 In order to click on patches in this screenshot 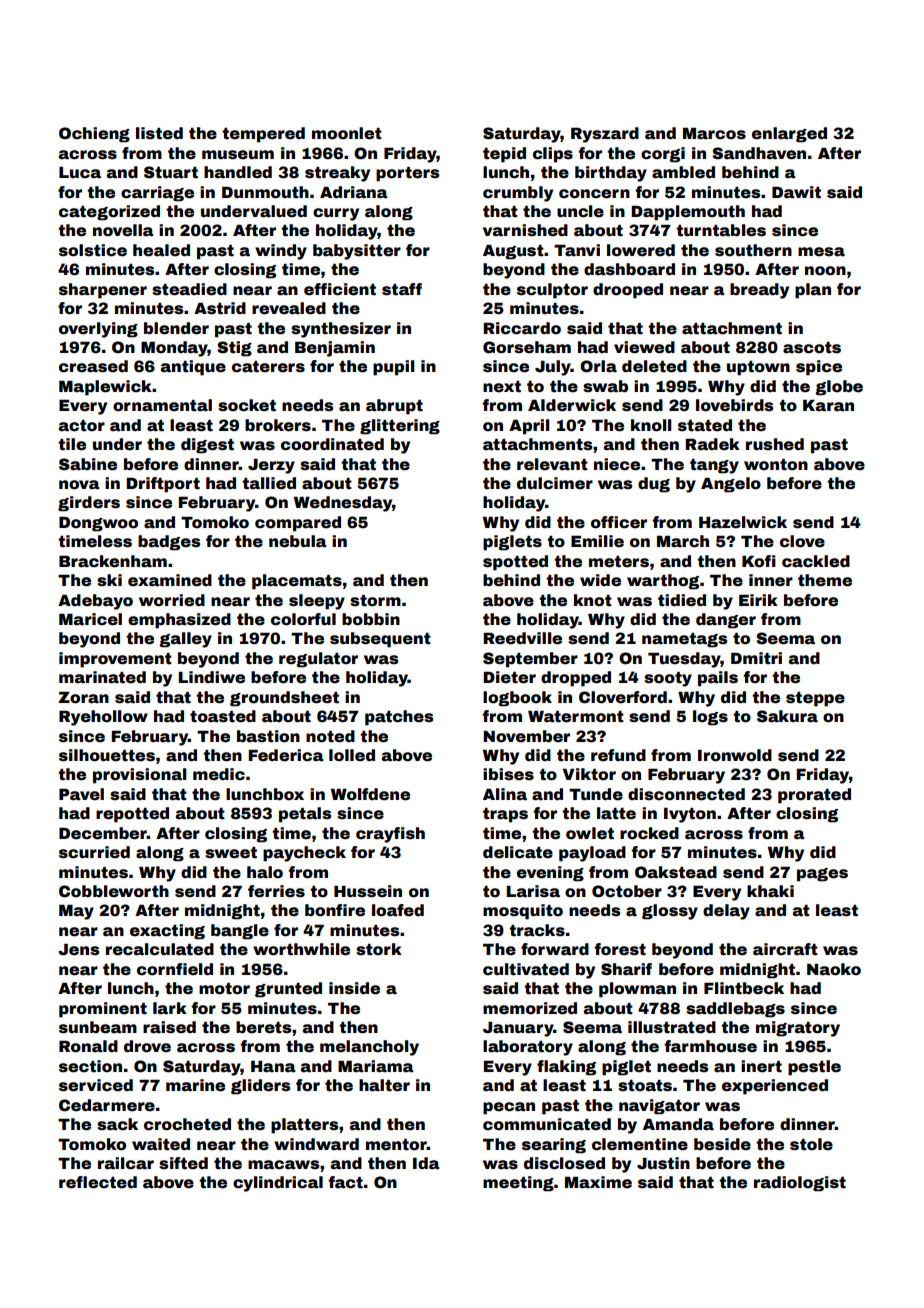, I will do `click(399, 718)`.
